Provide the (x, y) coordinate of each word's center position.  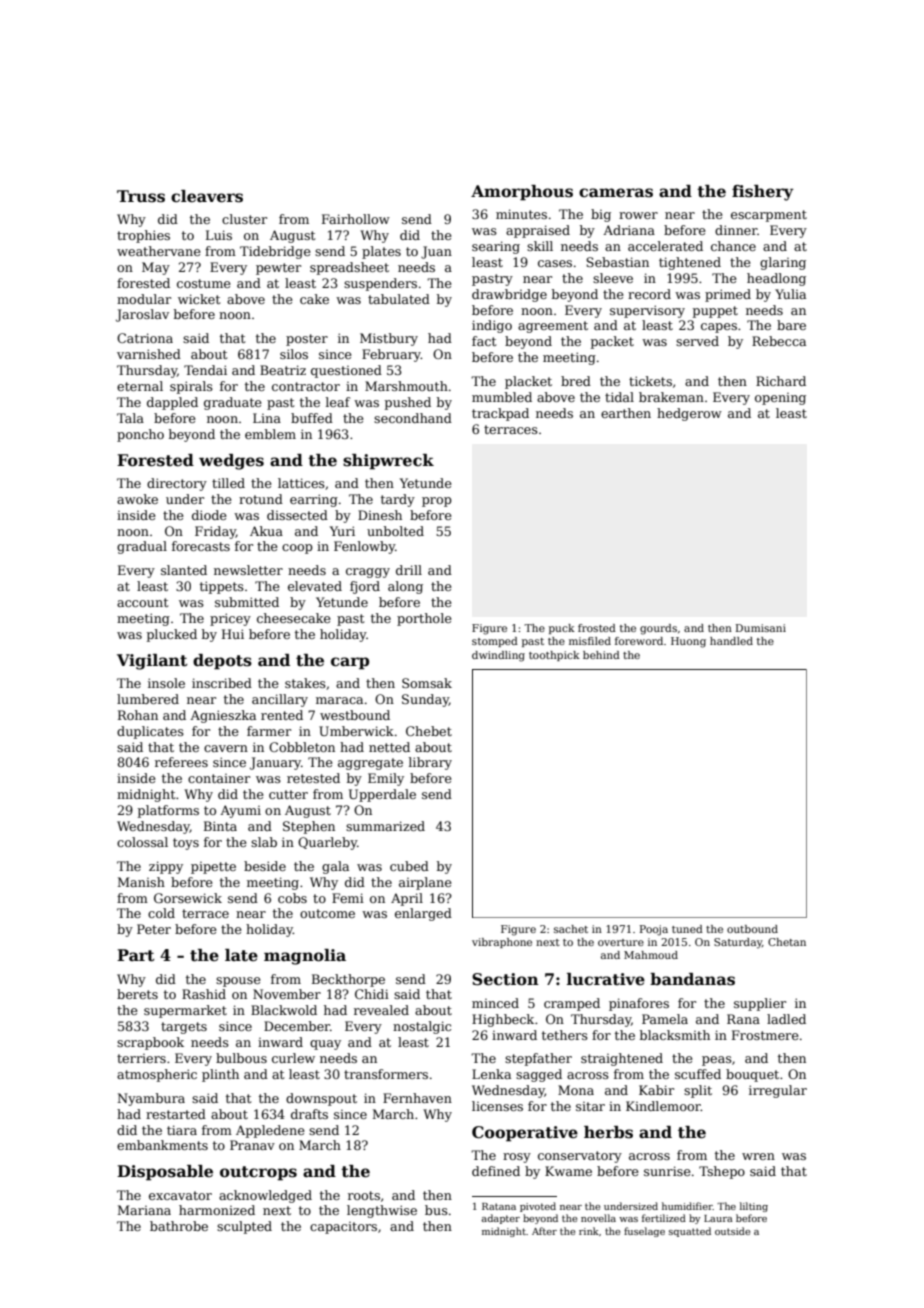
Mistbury (389, 339)
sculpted (244, 1227)
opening (780, 399)
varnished (149, 354)
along (405, 587)
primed (728, 295)
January (275, 763)
